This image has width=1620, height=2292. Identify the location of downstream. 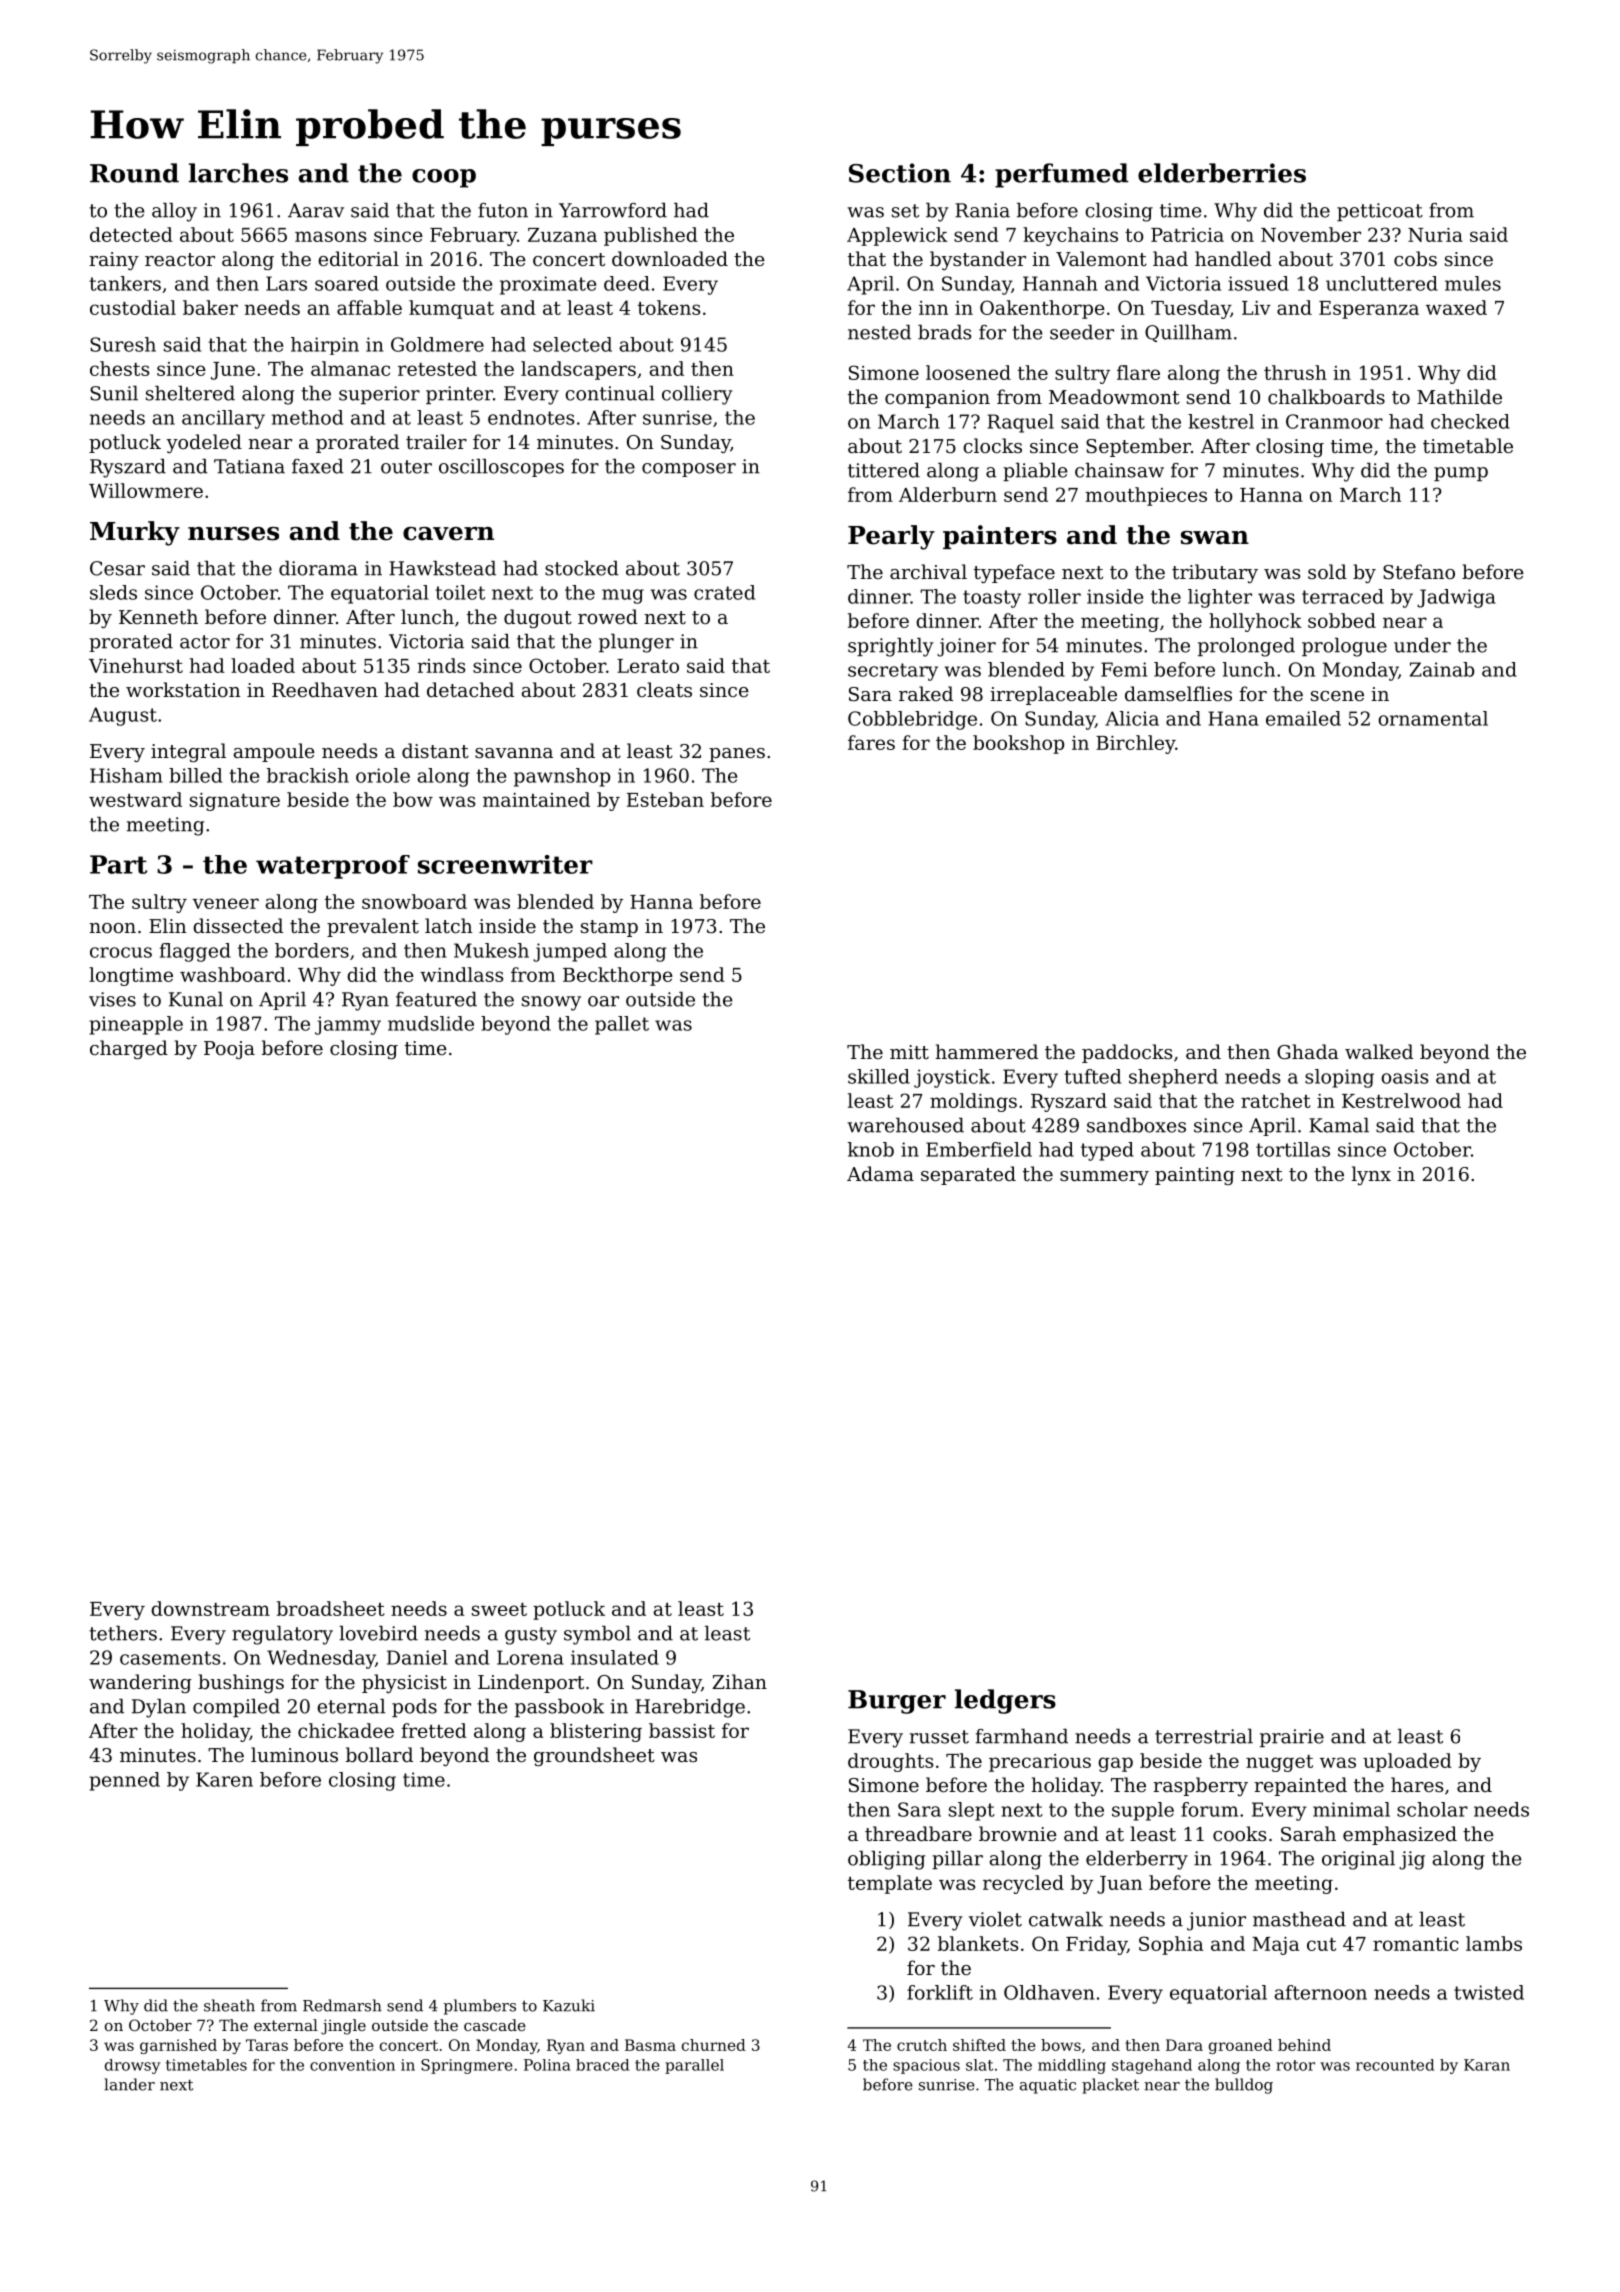
(210, 1608).
